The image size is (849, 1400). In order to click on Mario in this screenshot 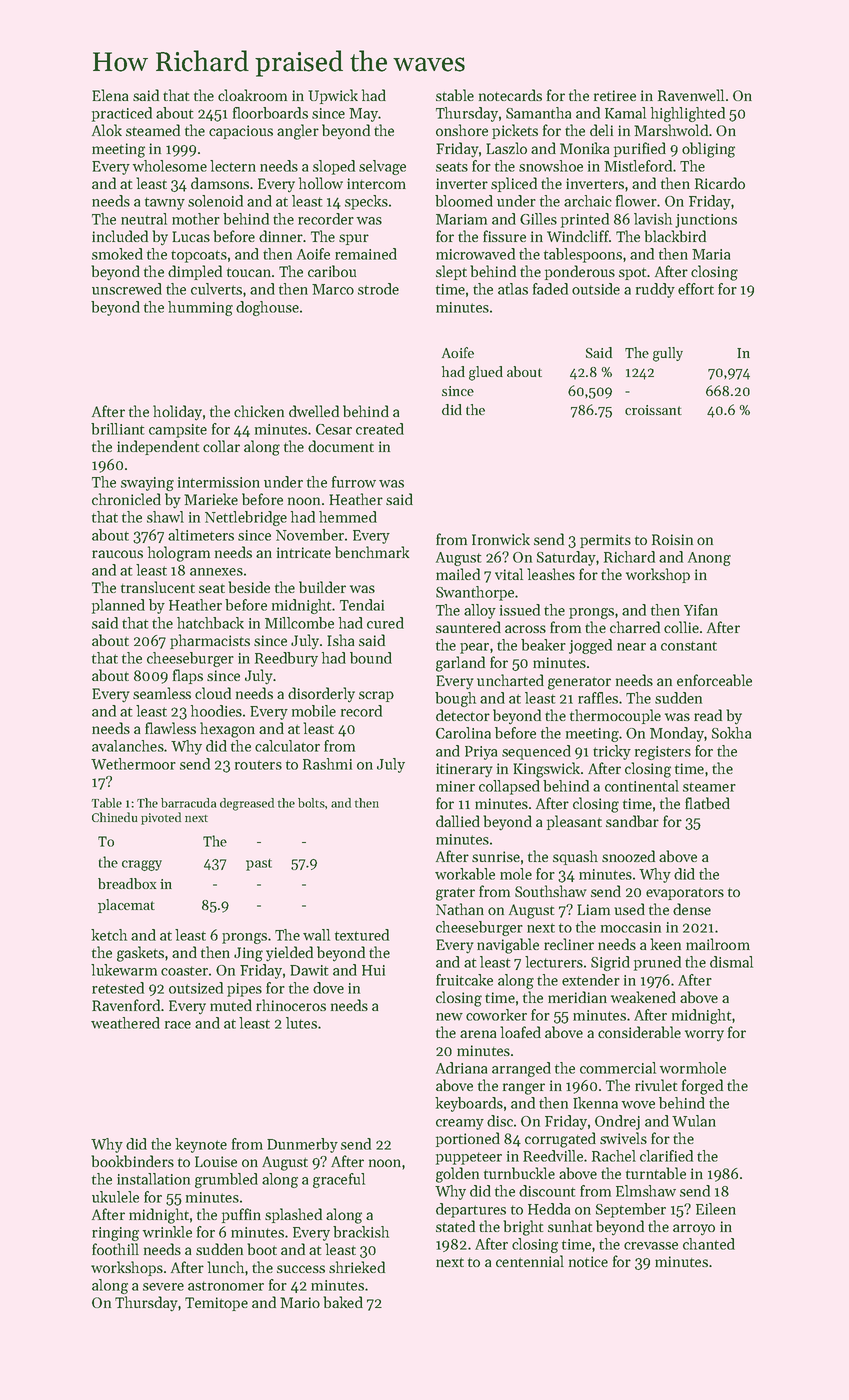, I will do `click(300, 1302)`.
